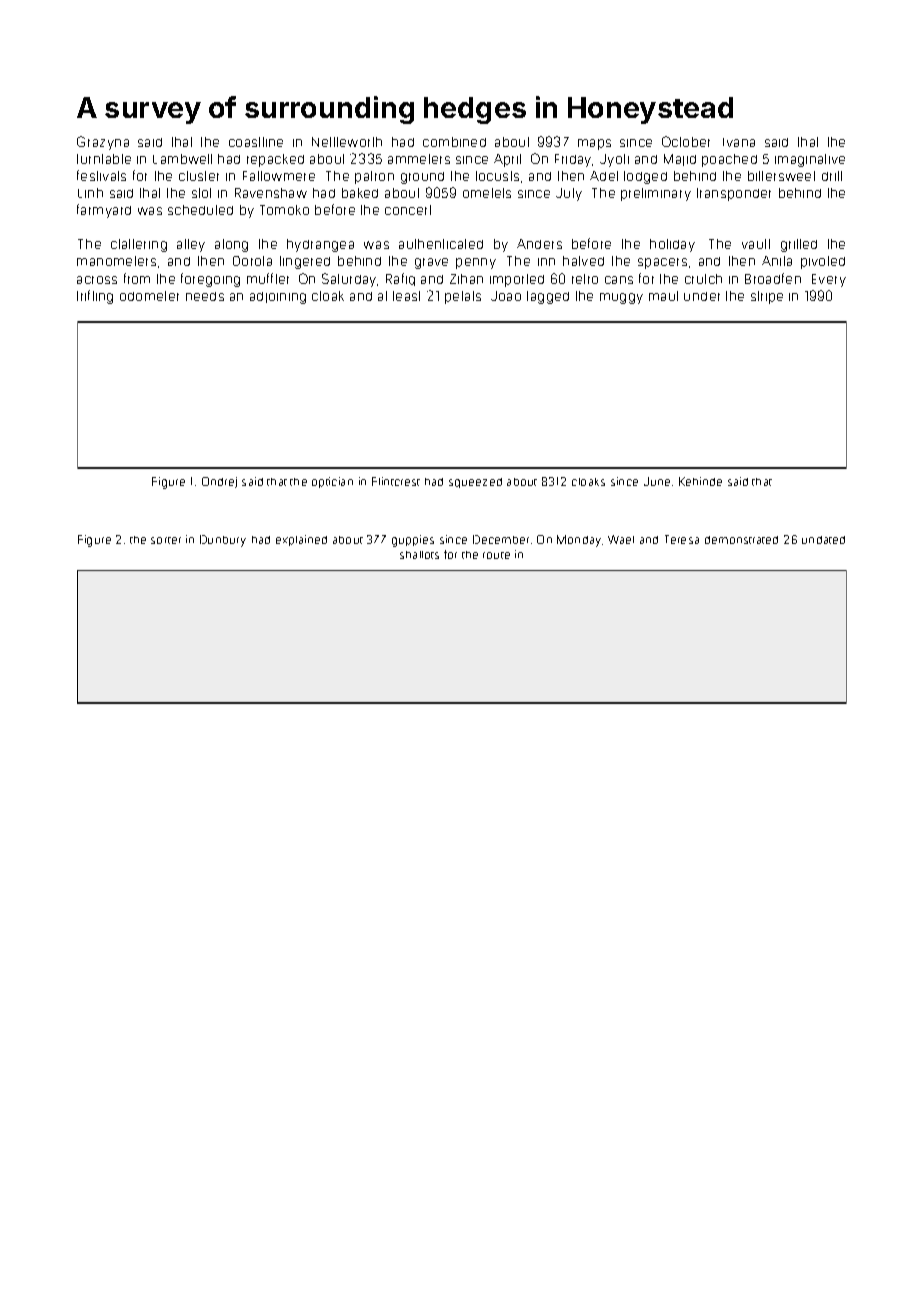 Image resolution: width=924 pixels, height=1308 pixels. Describe the element at coordinates (700, 481) in the document. I see `Kehinde` at that location.
